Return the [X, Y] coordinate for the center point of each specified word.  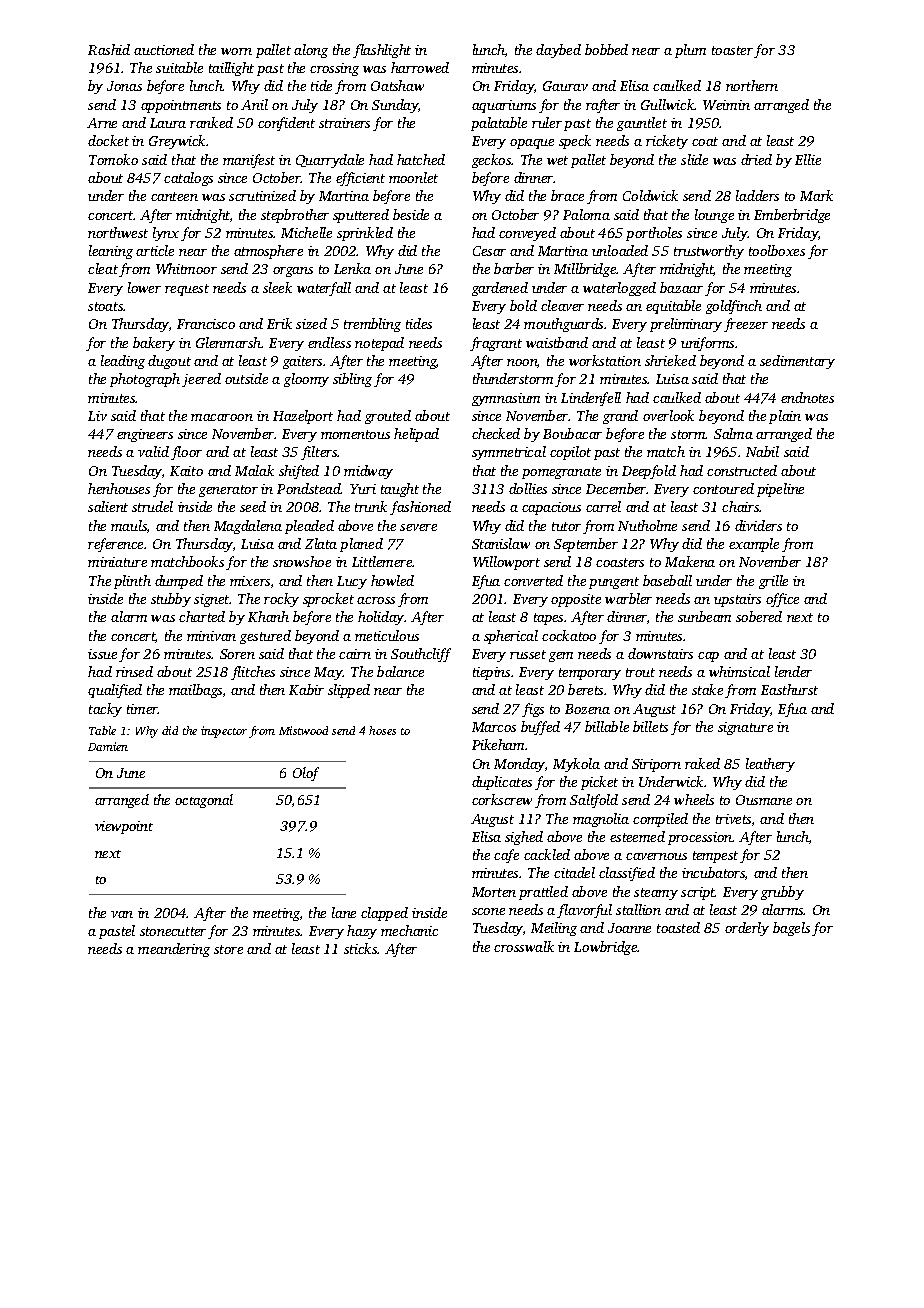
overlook [668, 415]
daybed [558, 51]
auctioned [164, 49]
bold [523, 305]
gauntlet [642, 124]
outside [246, 378]
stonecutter [173, 931]
